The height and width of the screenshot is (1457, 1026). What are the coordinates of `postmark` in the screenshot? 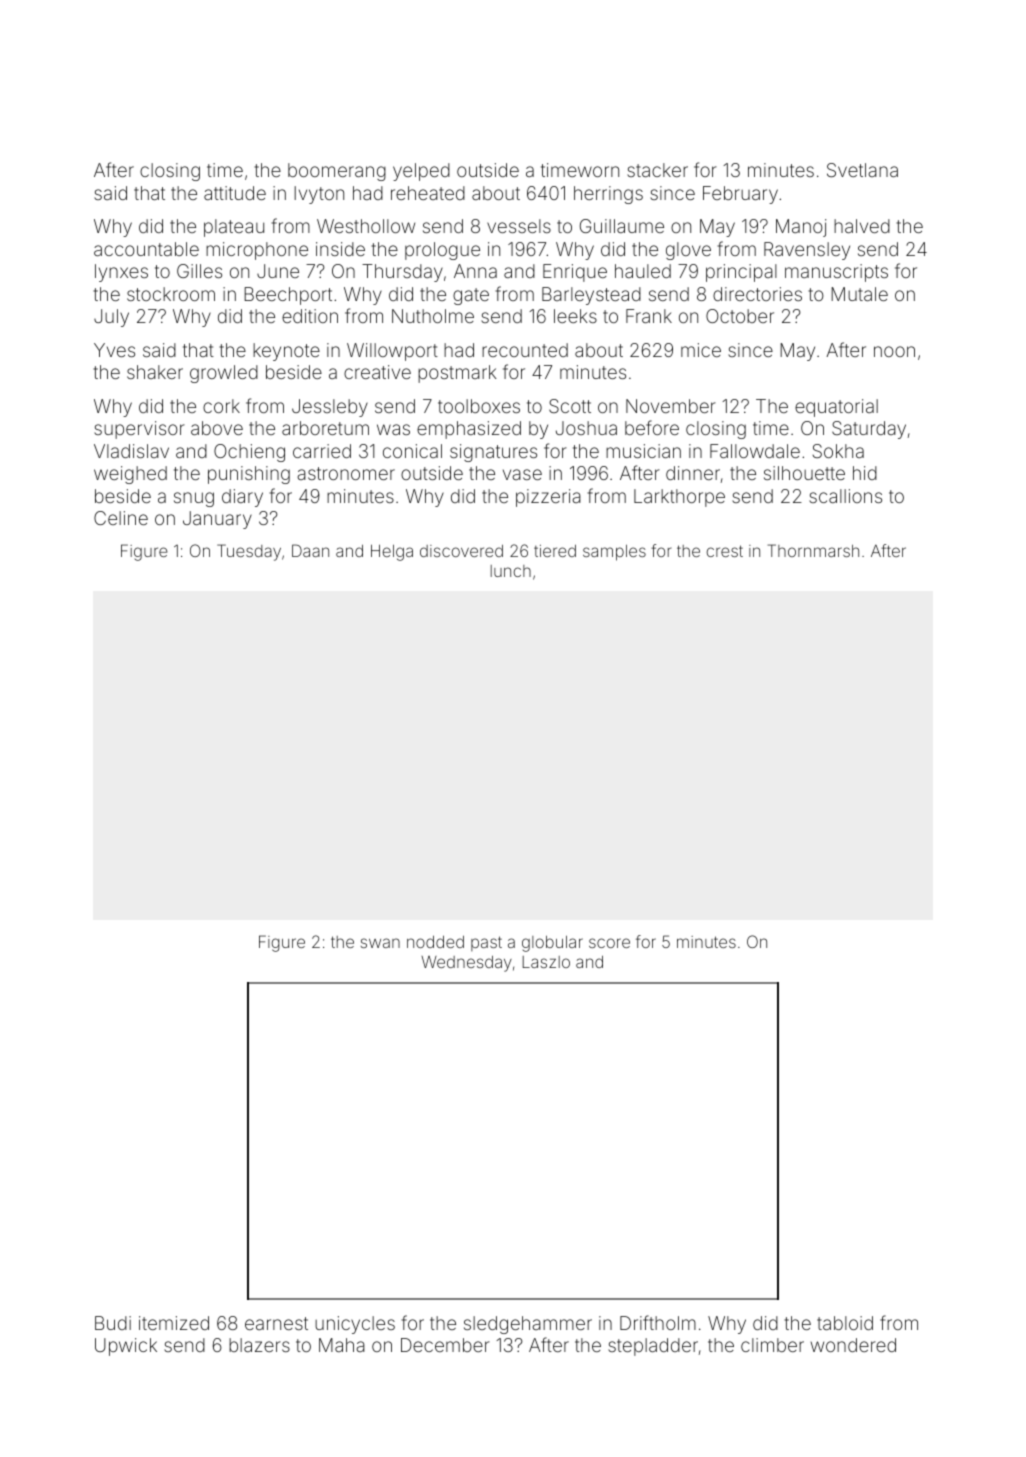 It's located at (457, 374).
